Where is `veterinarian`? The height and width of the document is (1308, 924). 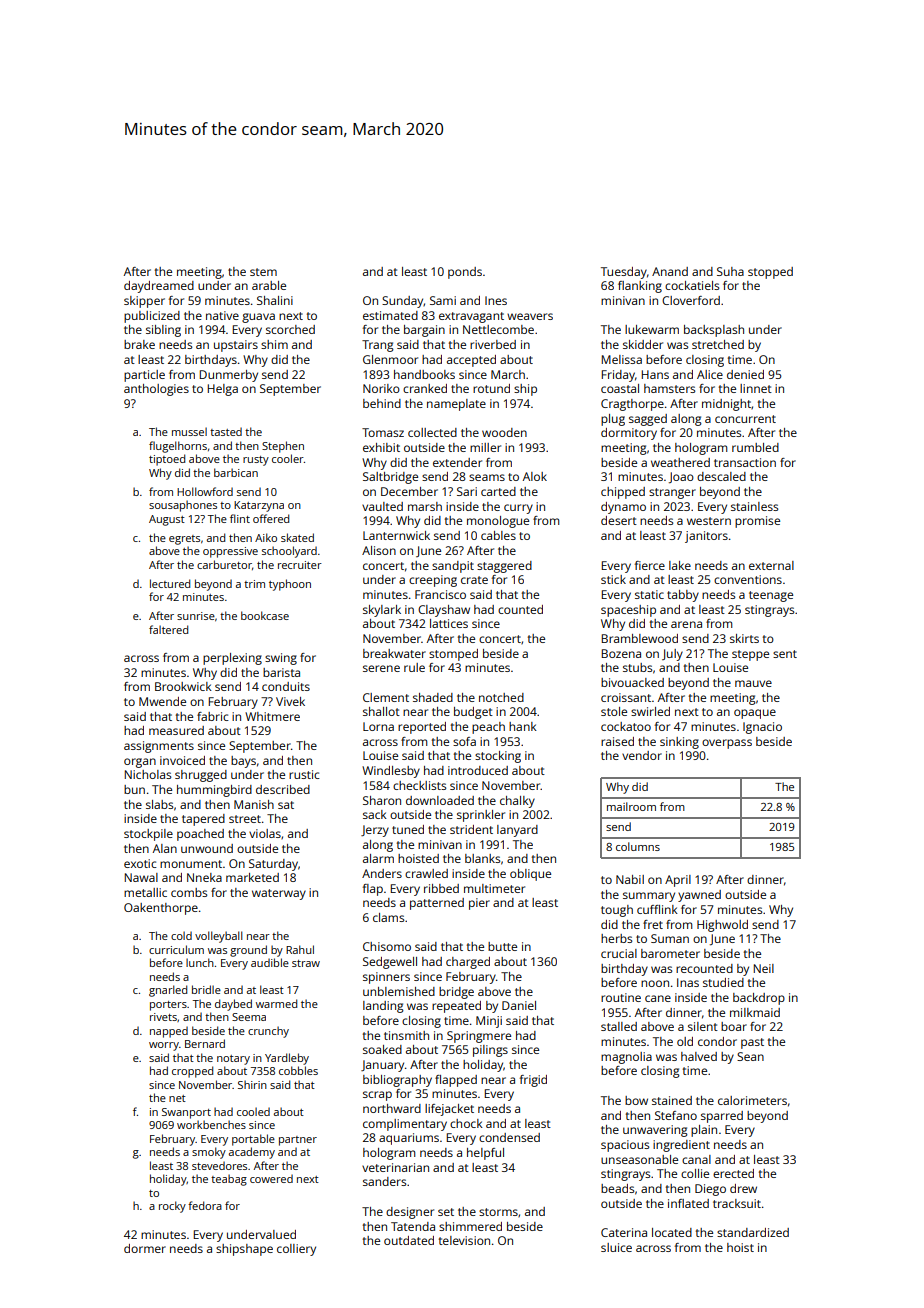
veterinarian is located at coordinates (395, 1167).
